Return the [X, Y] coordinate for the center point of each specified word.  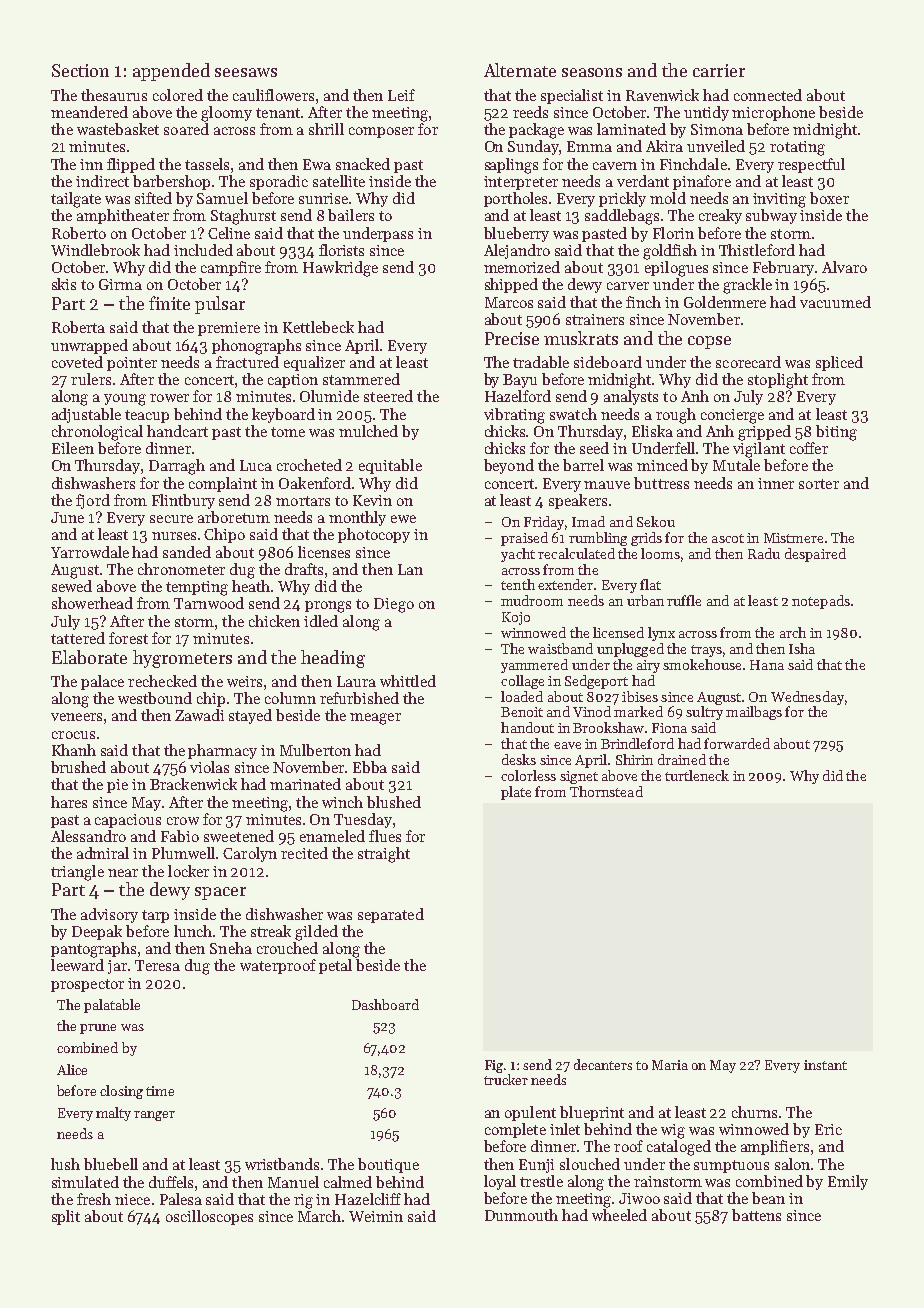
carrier [719, 70]
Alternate [520, 70]
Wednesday [807, 698]
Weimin [376, 1216]
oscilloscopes [209, 1217]
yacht [518, 555]
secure [171, 519]
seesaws [246, 72]
